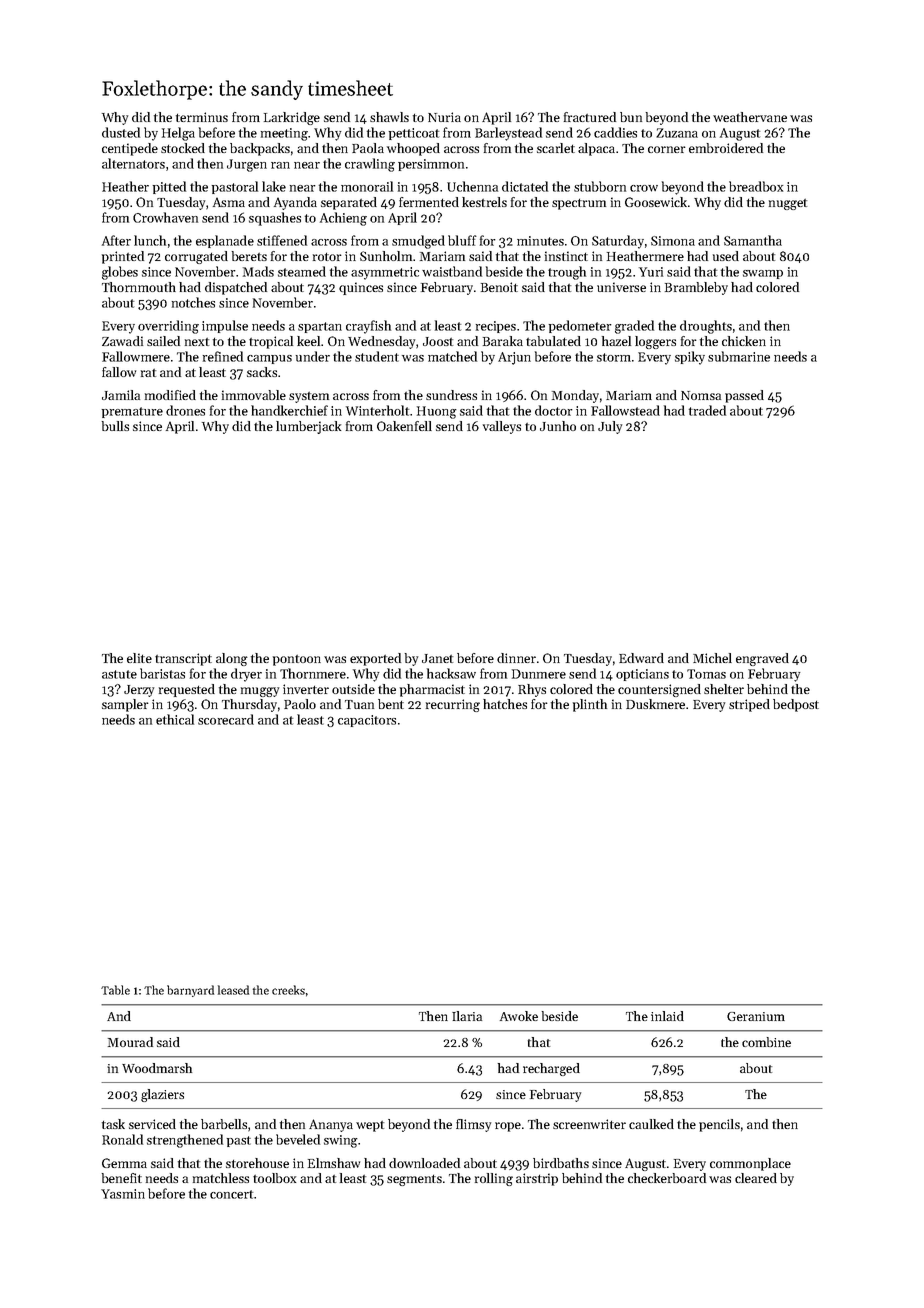 Image resolution: width=924 pixels, height=1308 pixels. Describe the element at coordinates (113, 1124) in the image. I see `task` at that location.
